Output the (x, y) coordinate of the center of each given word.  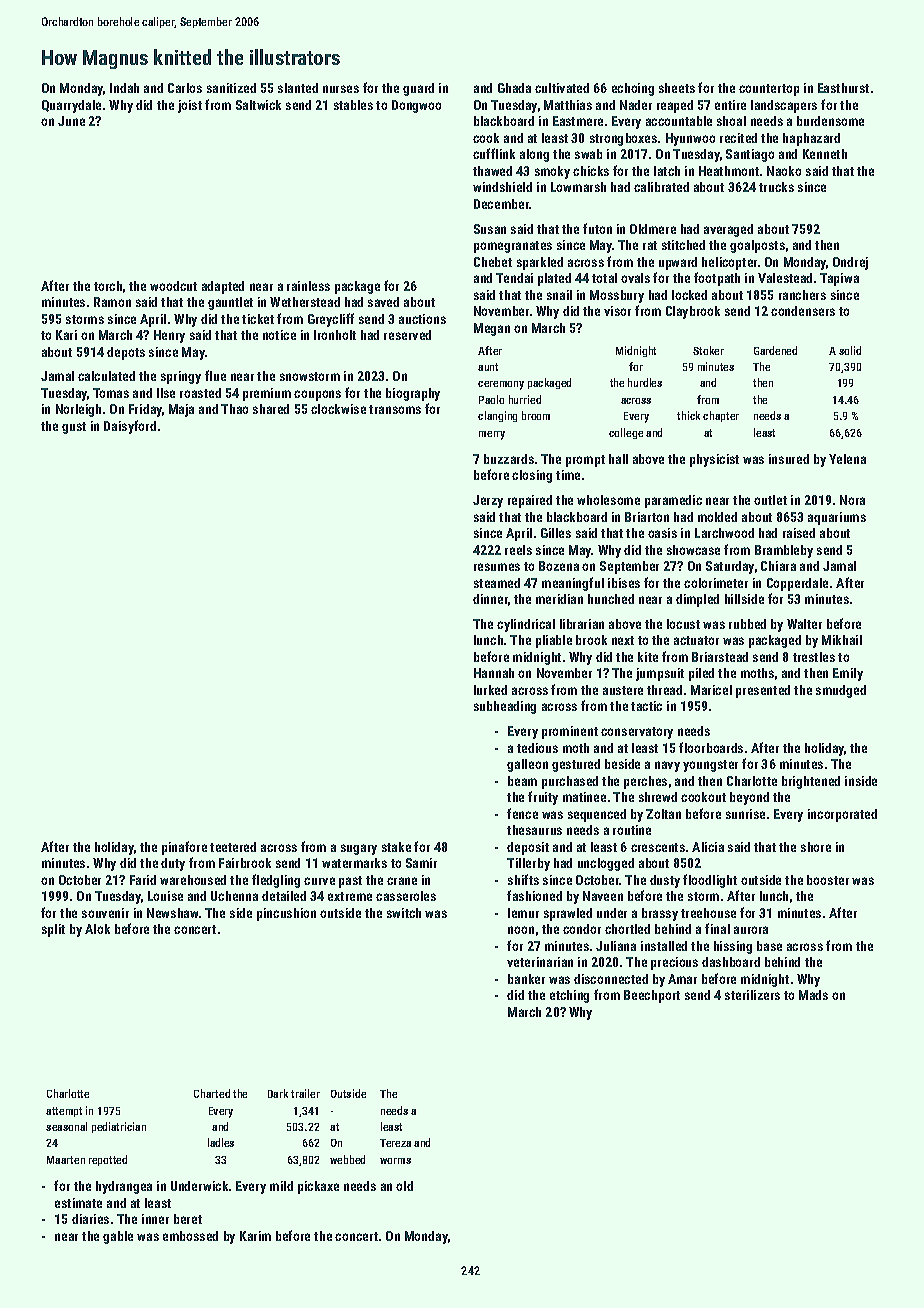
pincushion (286, 914)
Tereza (395, 1143)
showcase (693, 550)
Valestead (785, 278)
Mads (813, 995)
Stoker (708, 350)
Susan (490, 229)
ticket (258, 319)
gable (118, 1237)
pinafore (184, 848)
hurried (525, 399)
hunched (611, 599)
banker (526, 979)
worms (395, 1161)
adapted (223, 287)
